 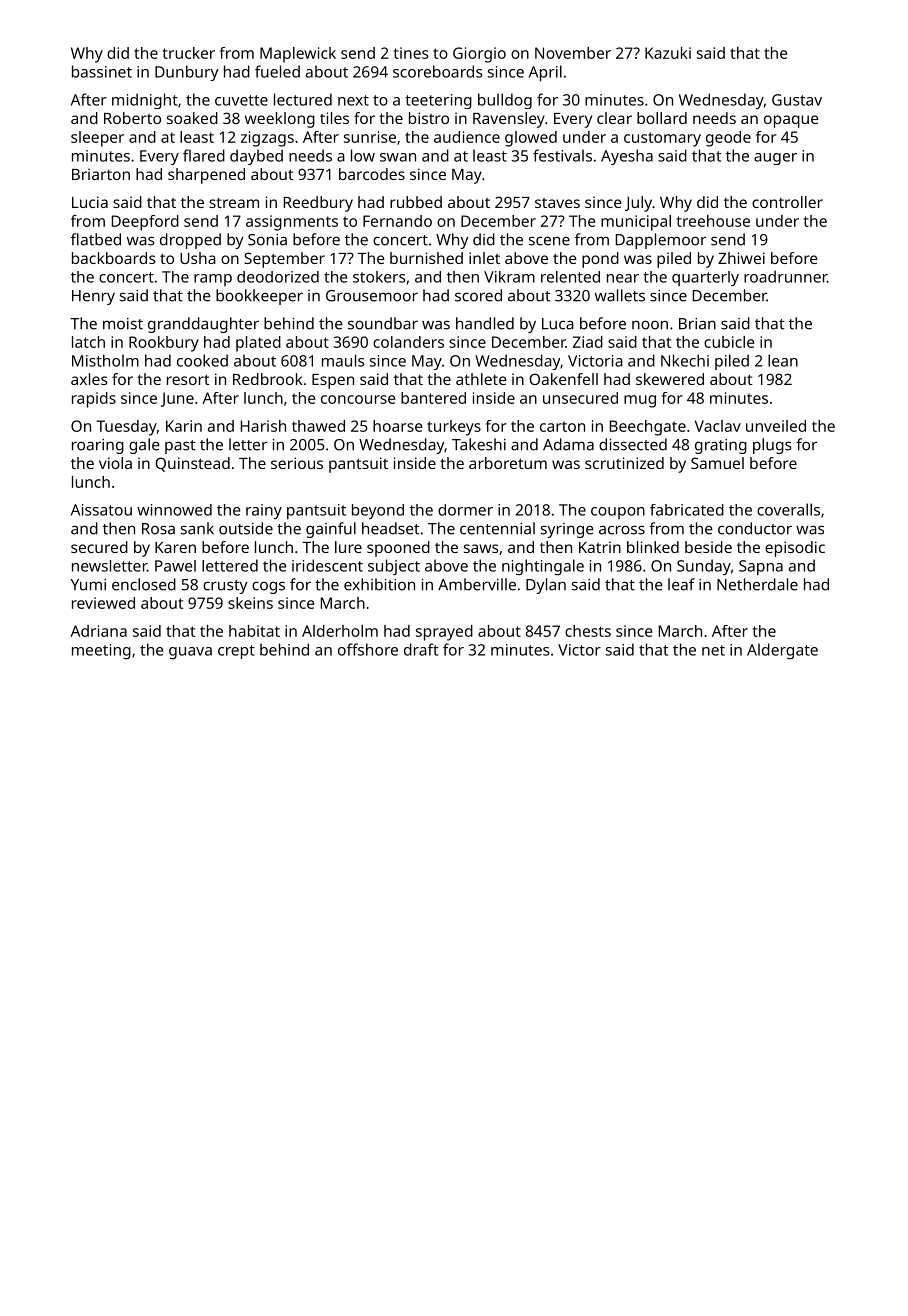 I want to click on crept, so click(x=236, y=652).
